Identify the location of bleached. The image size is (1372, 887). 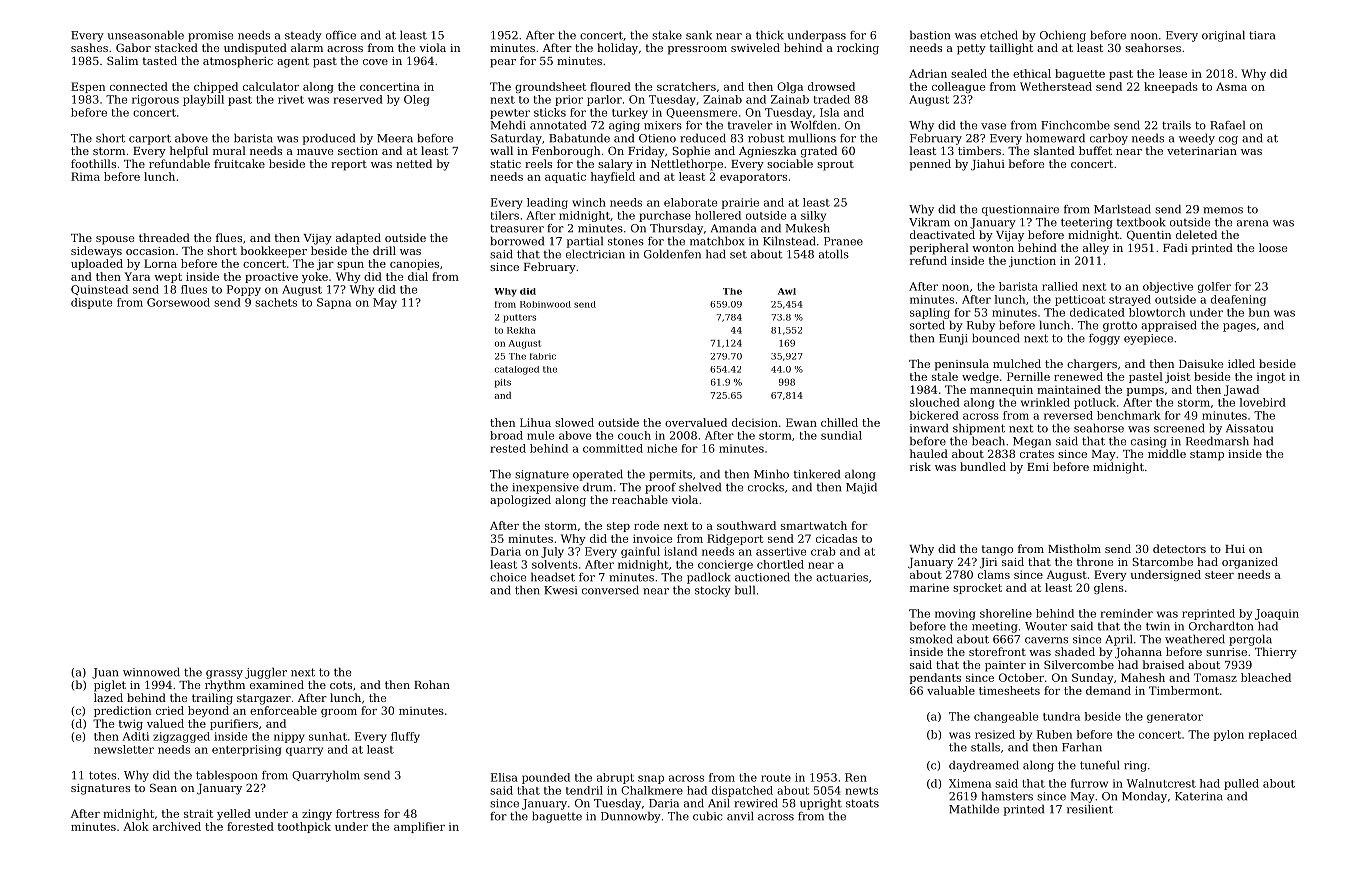
(1266, 677).
